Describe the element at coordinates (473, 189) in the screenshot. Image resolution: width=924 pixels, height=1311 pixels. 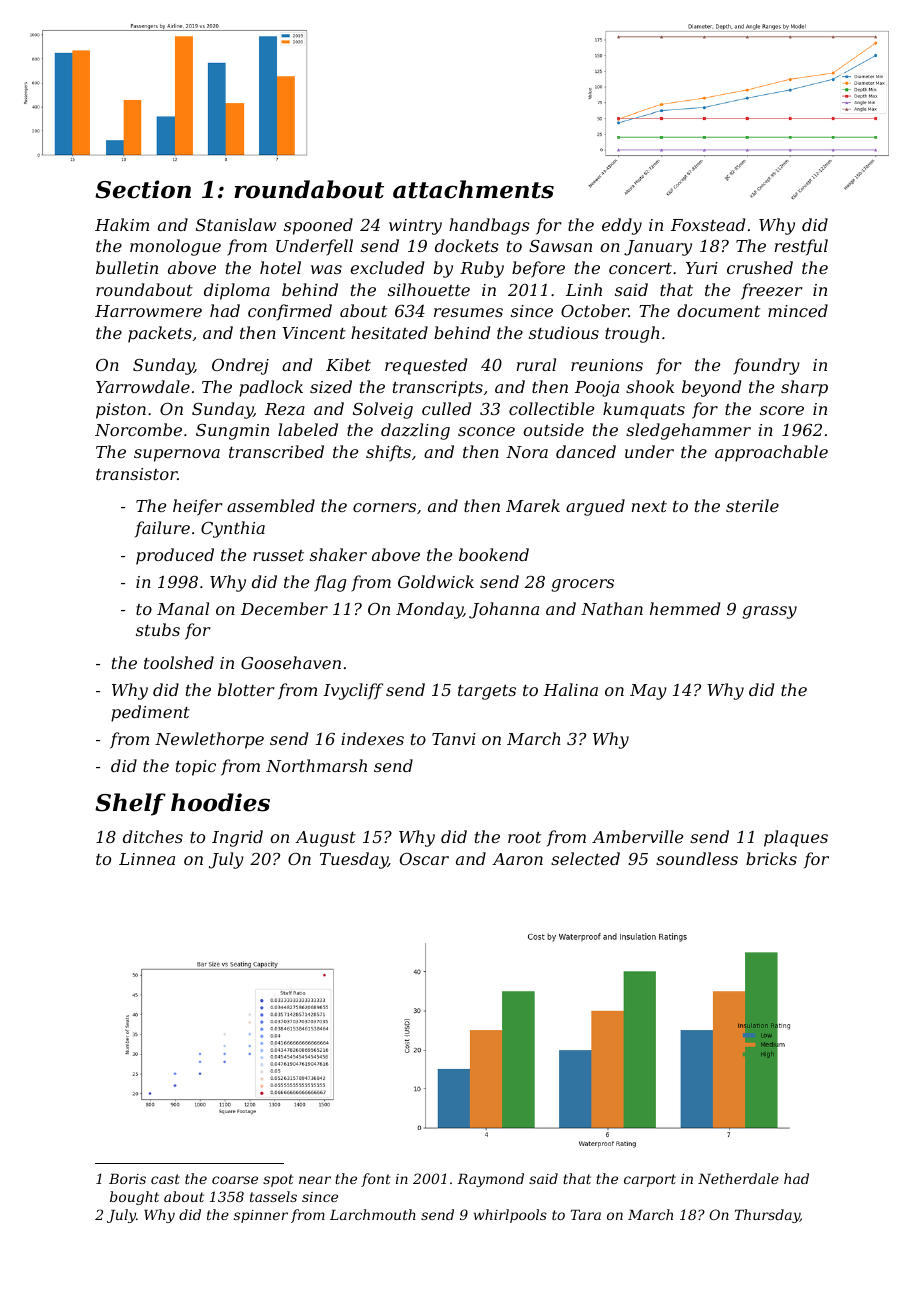
I see `attachments` at that location.
